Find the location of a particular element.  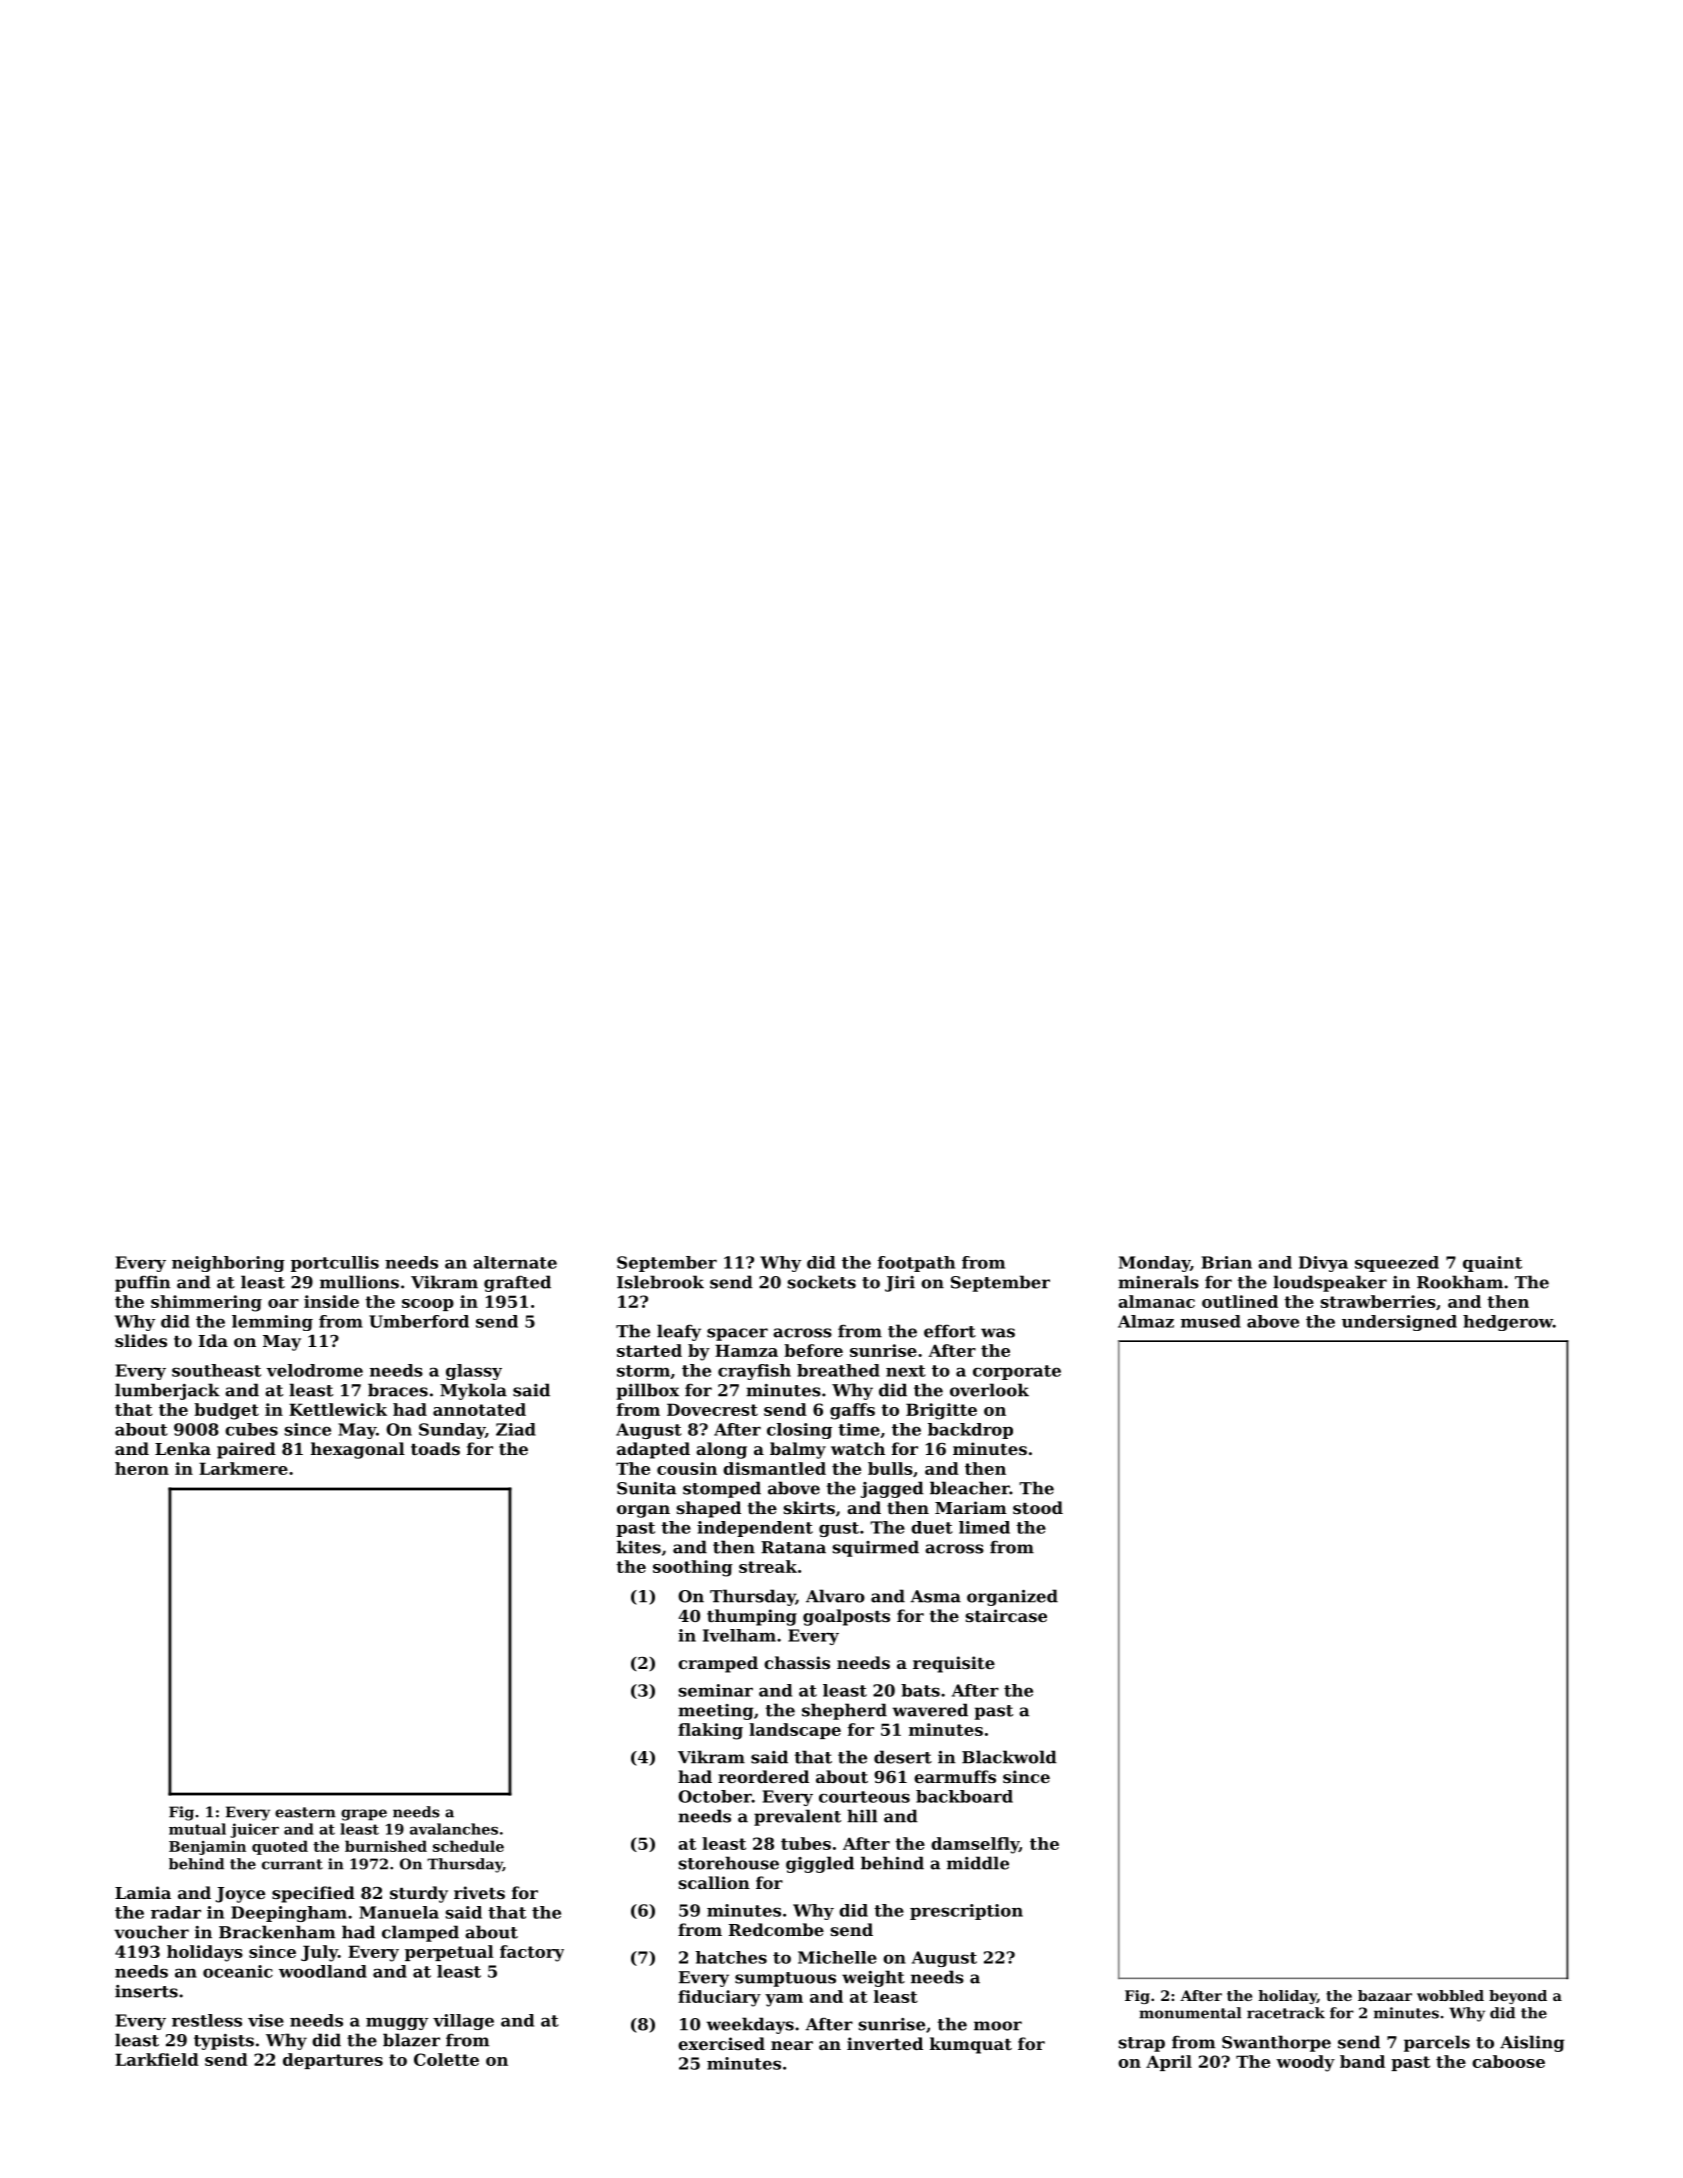

Redcombe is located at coordinates (776, 1929).
